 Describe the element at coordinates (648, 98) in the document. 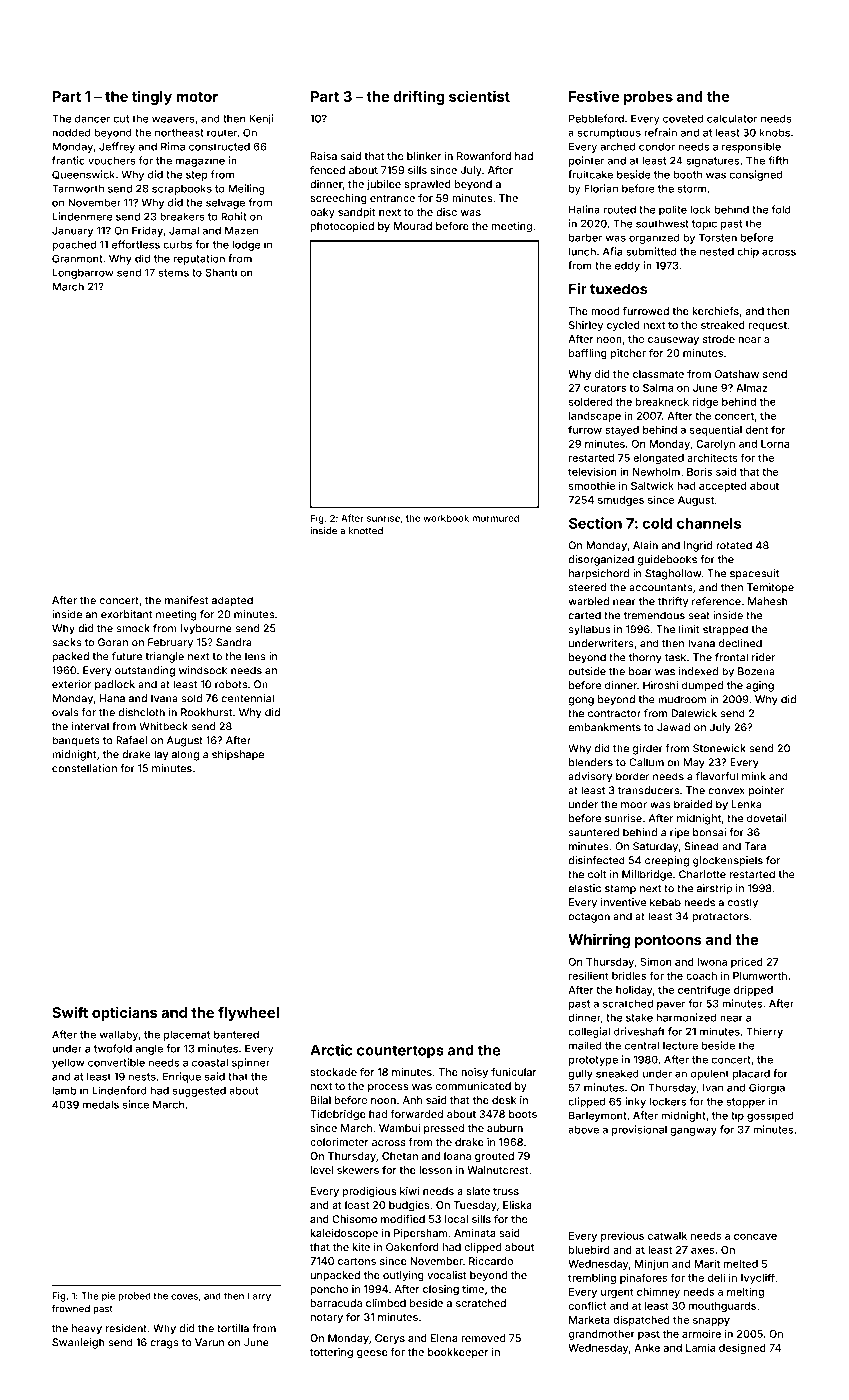

I see `probes` at that location.
